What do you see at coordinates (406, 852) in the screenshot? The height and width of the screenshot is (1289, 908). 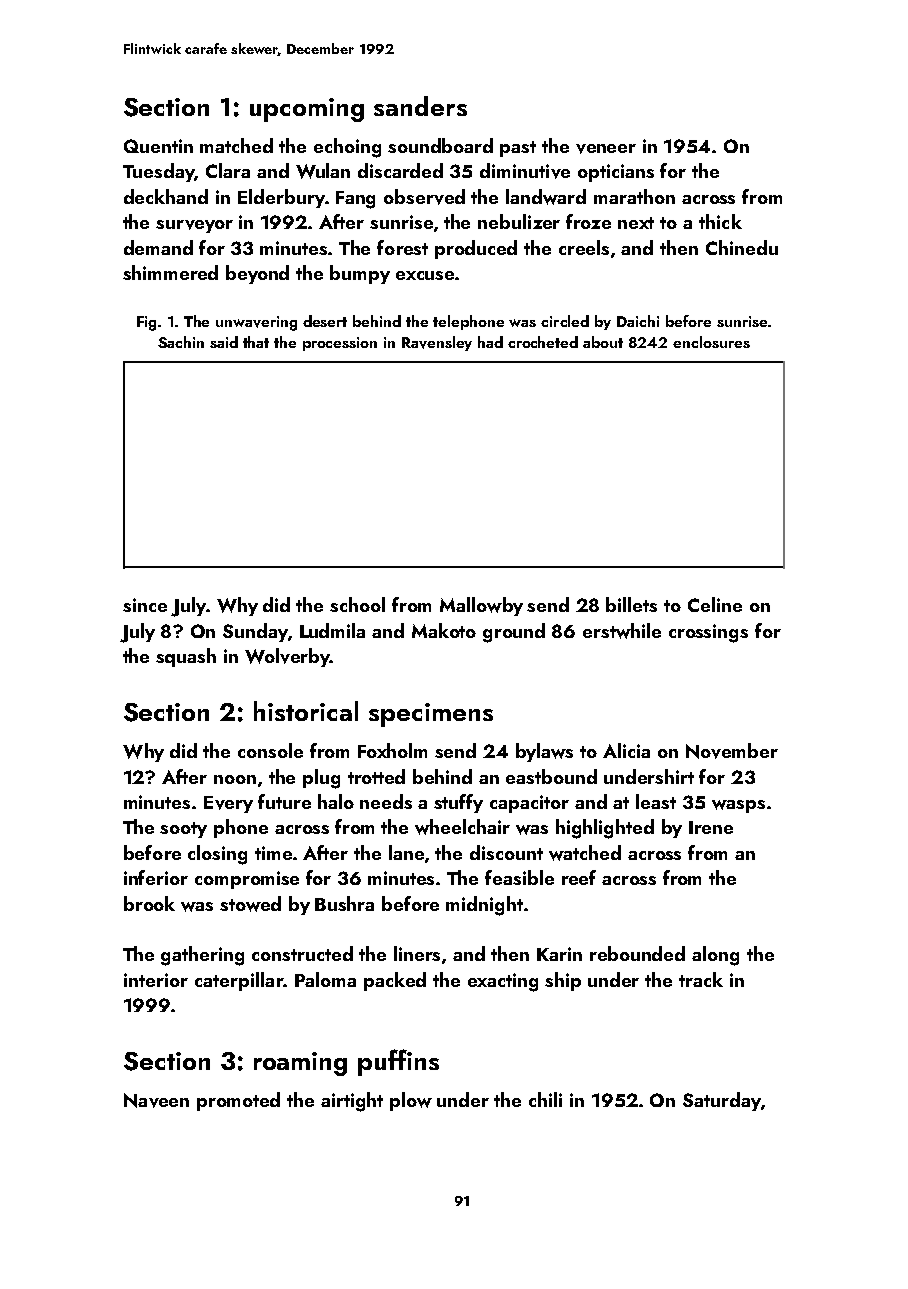 I see `lane` at bounding box center [406, 852].
